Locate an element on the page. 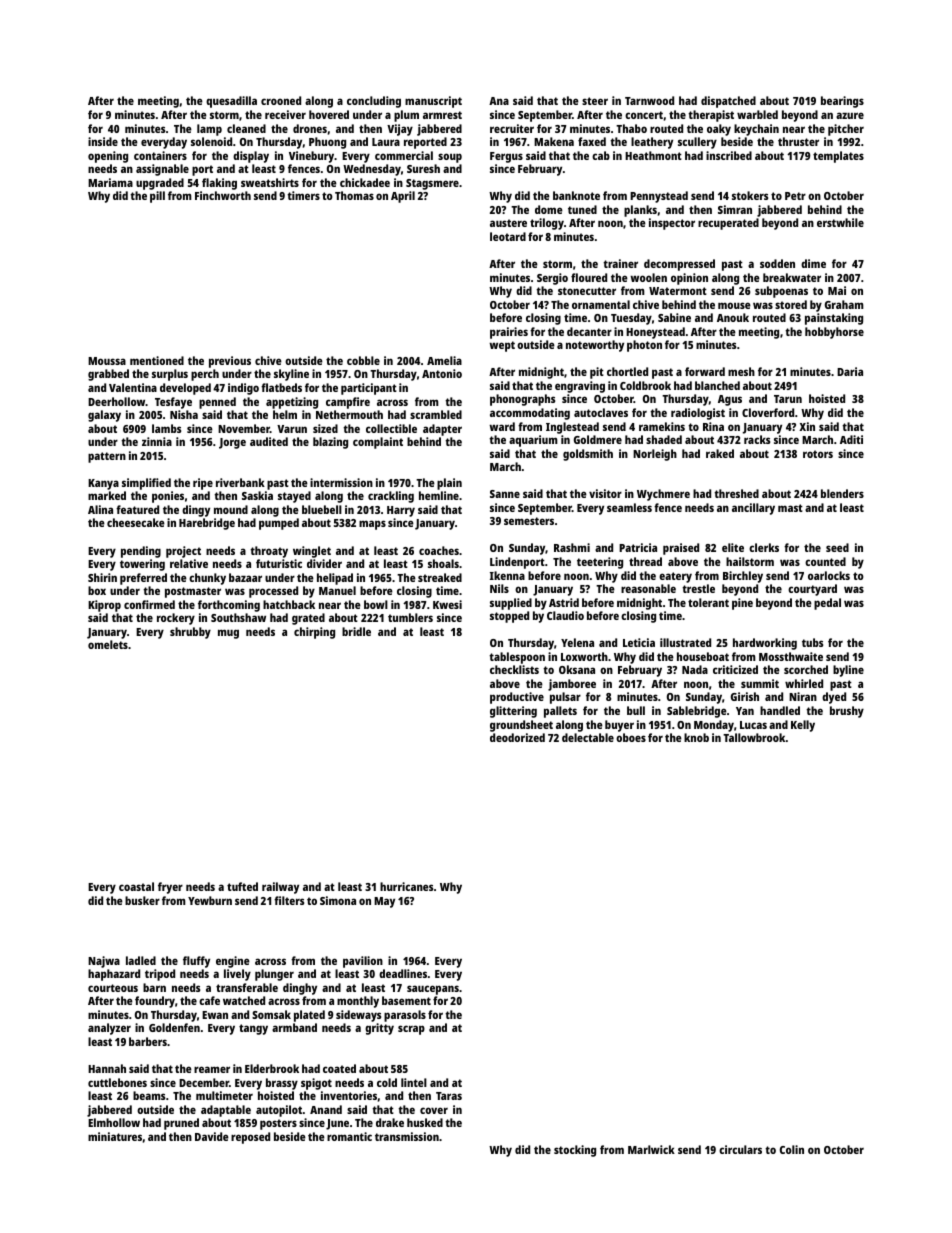 The height and width of the document is (1233, 952). Fergus is located at coordinates (506, 157).
